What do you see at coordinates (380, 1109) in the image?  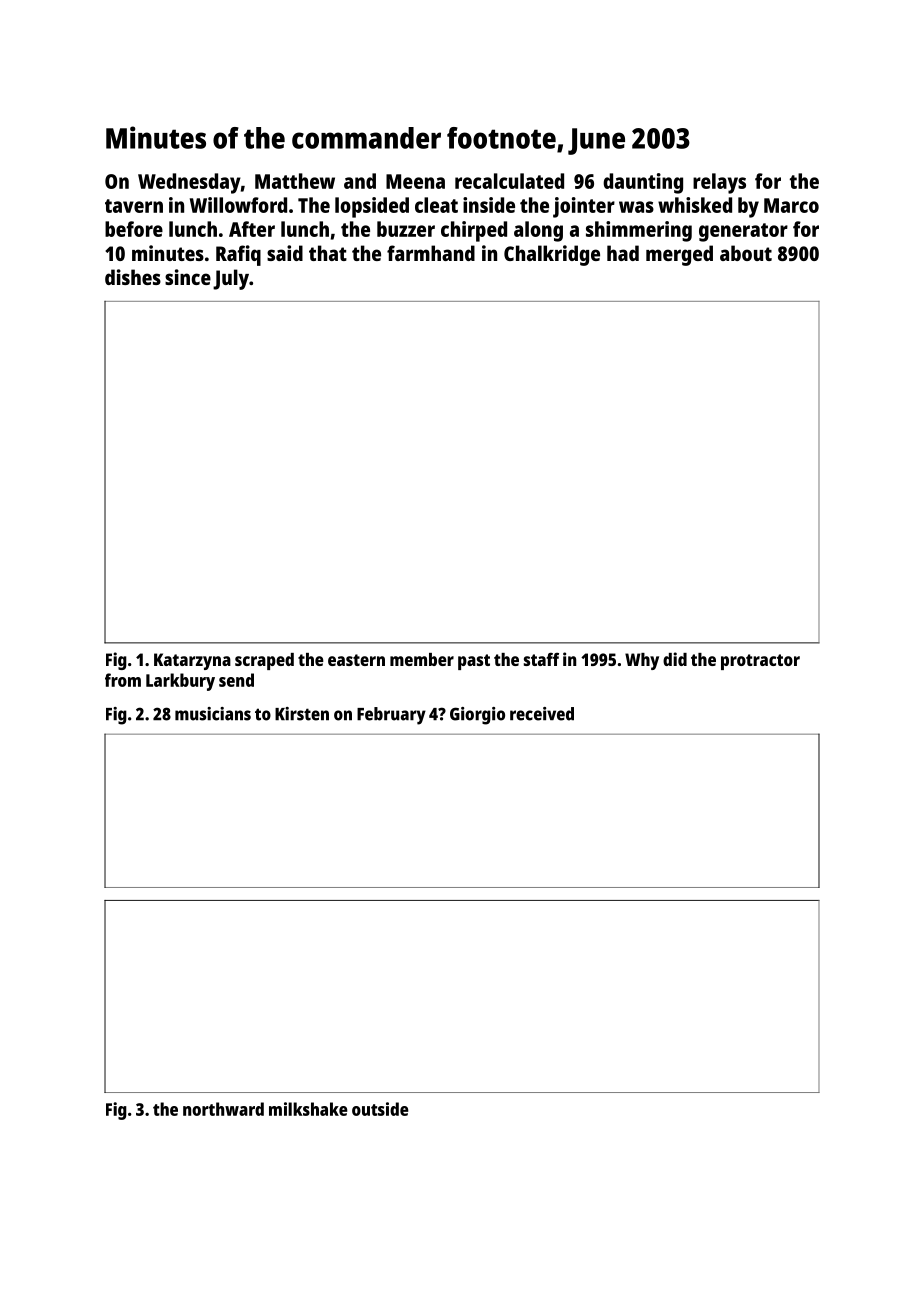 I see `outside` at bounding box center [380, 1109].
